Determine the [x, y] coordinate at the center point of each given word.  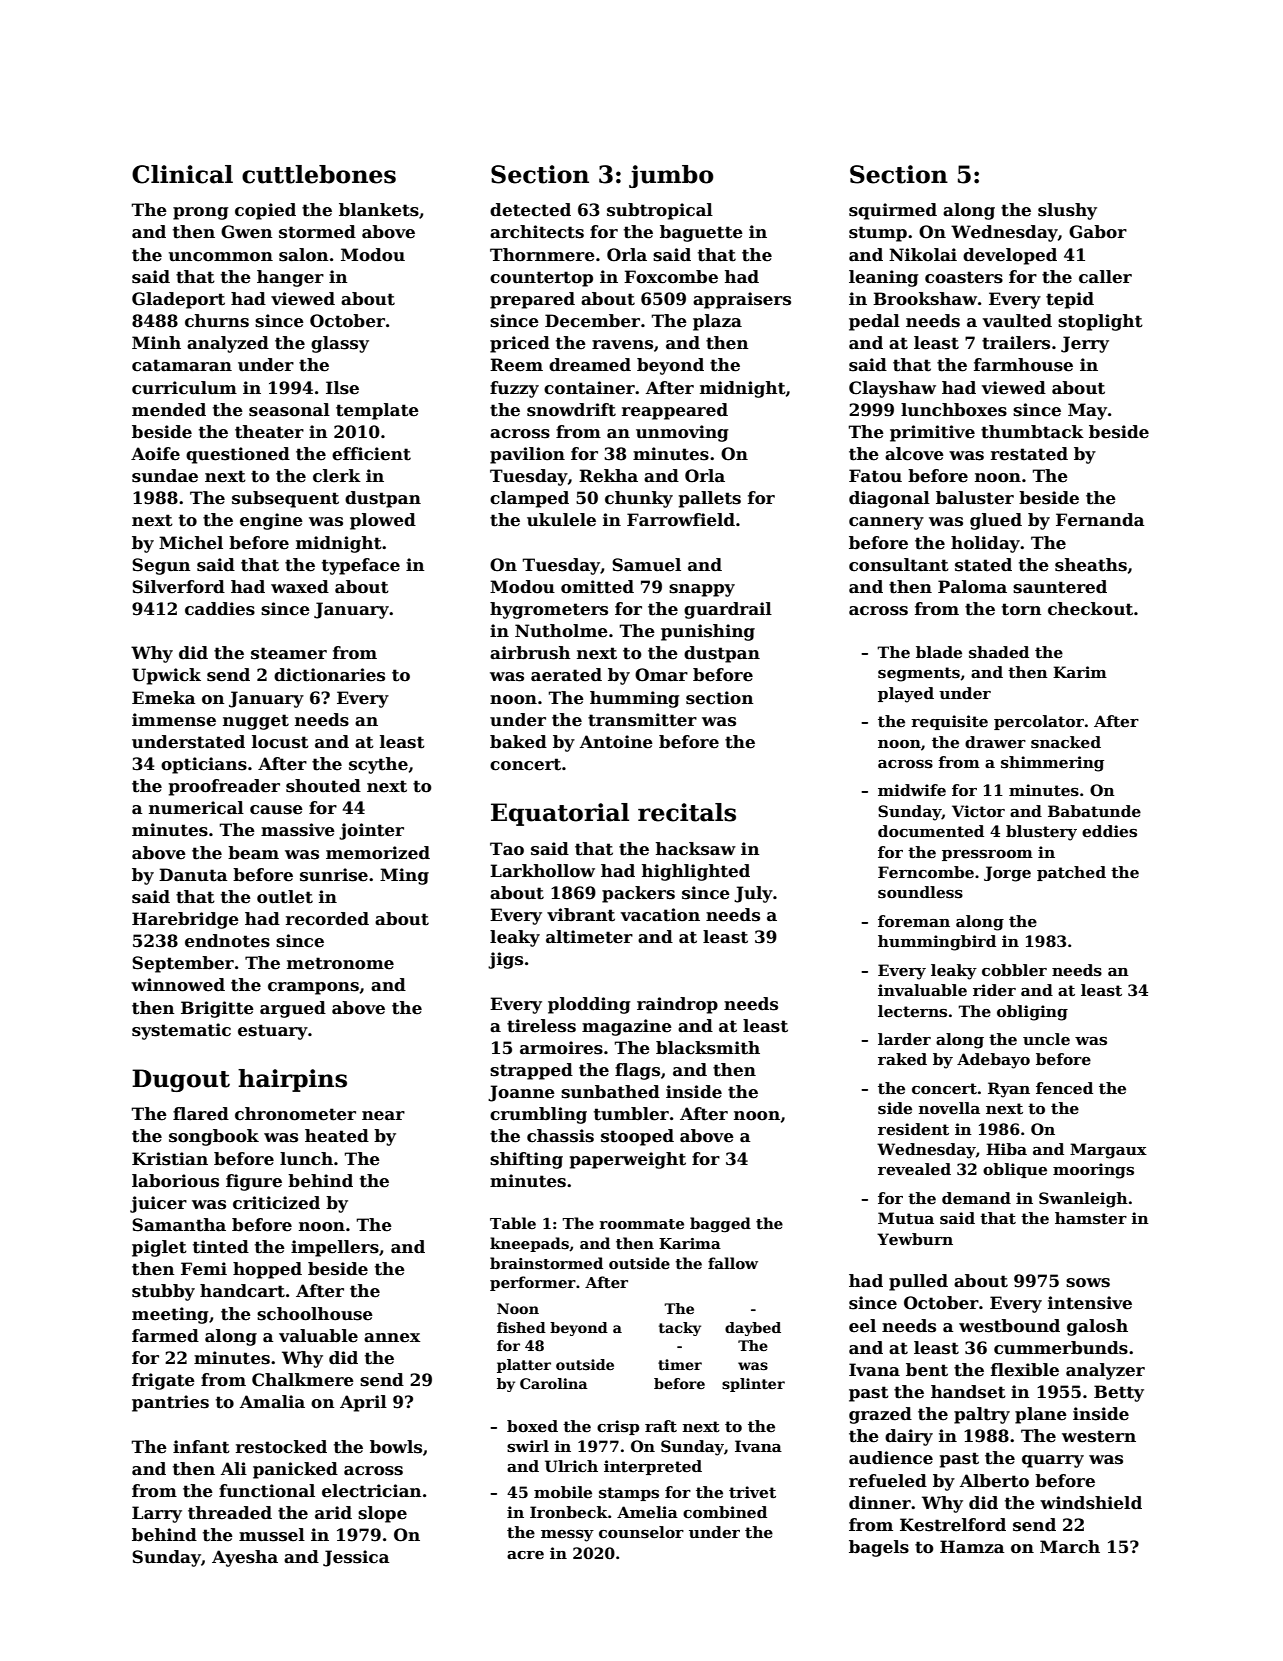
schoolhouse [315, 1314]
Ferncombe [926, 872]
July [753, 894]
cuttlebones [319, 174]
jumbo [671, 176]
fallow [733, 1263]
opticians [204, 765]
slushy [1067, 211]
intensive [1090, 1303]
